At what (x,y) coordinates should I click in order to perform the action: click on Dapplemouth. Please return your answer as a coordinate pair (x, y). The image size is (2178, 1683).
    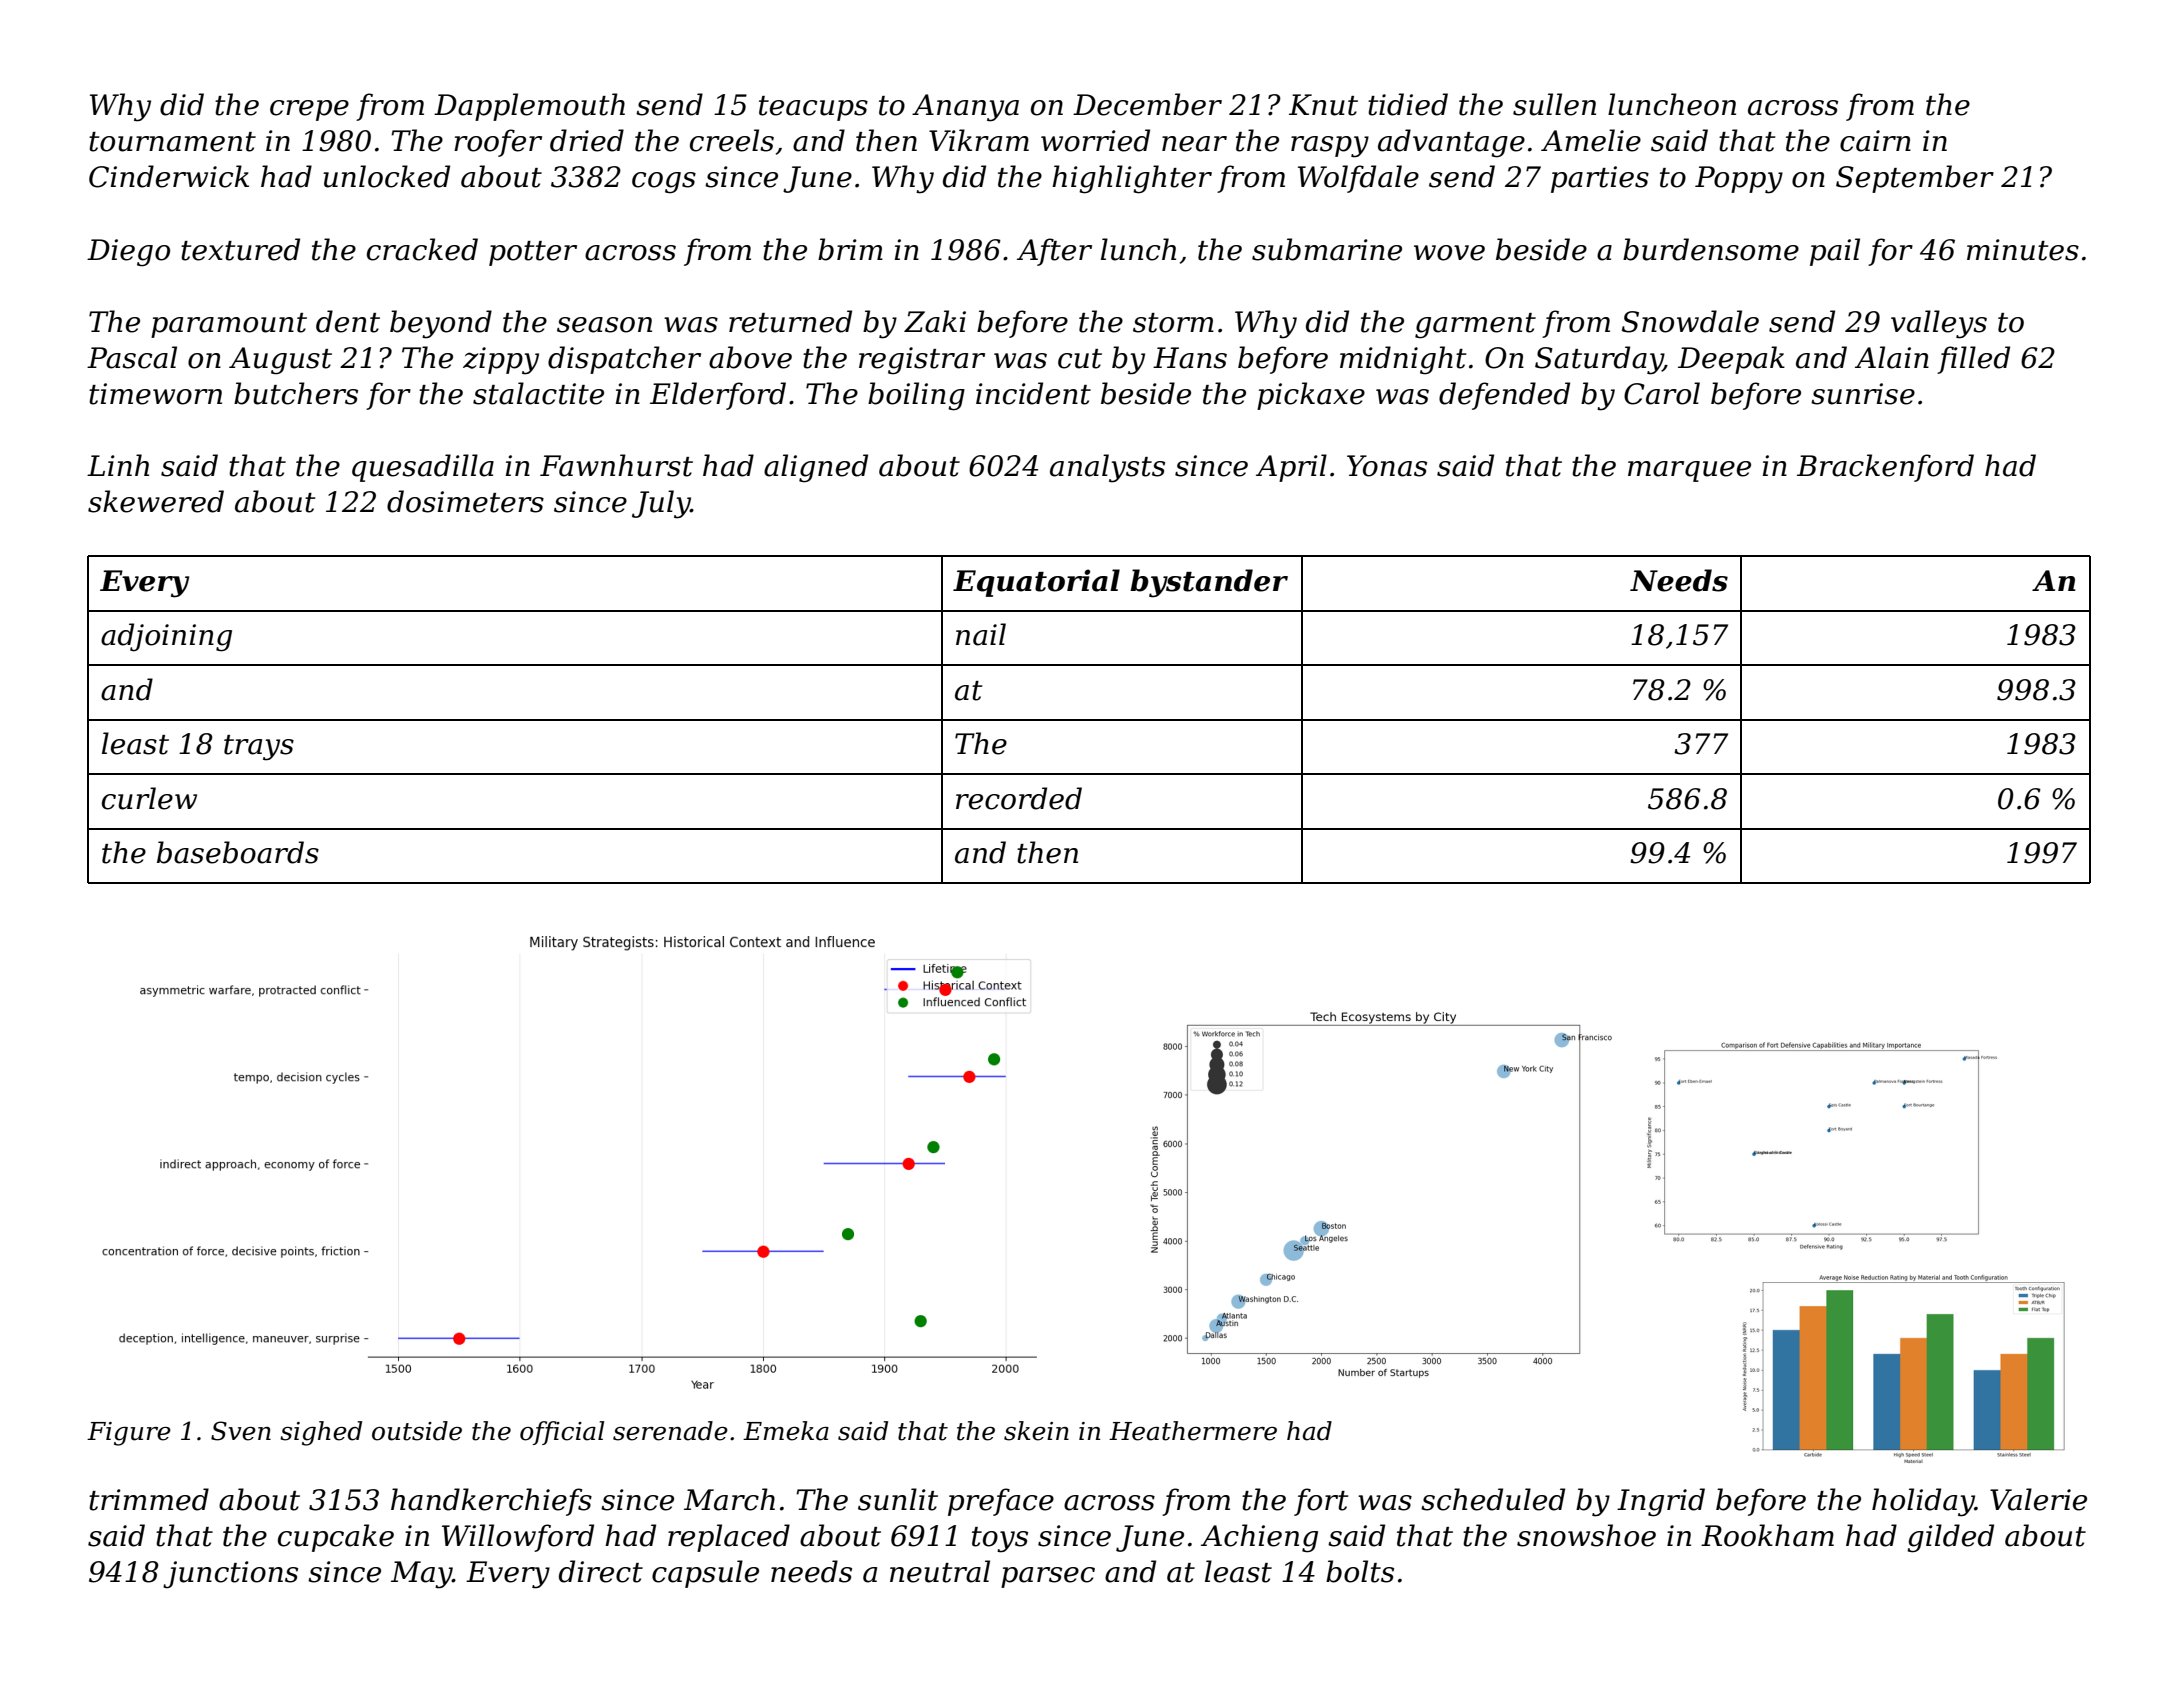
    Looking at the image, I should click on (529, 107).
